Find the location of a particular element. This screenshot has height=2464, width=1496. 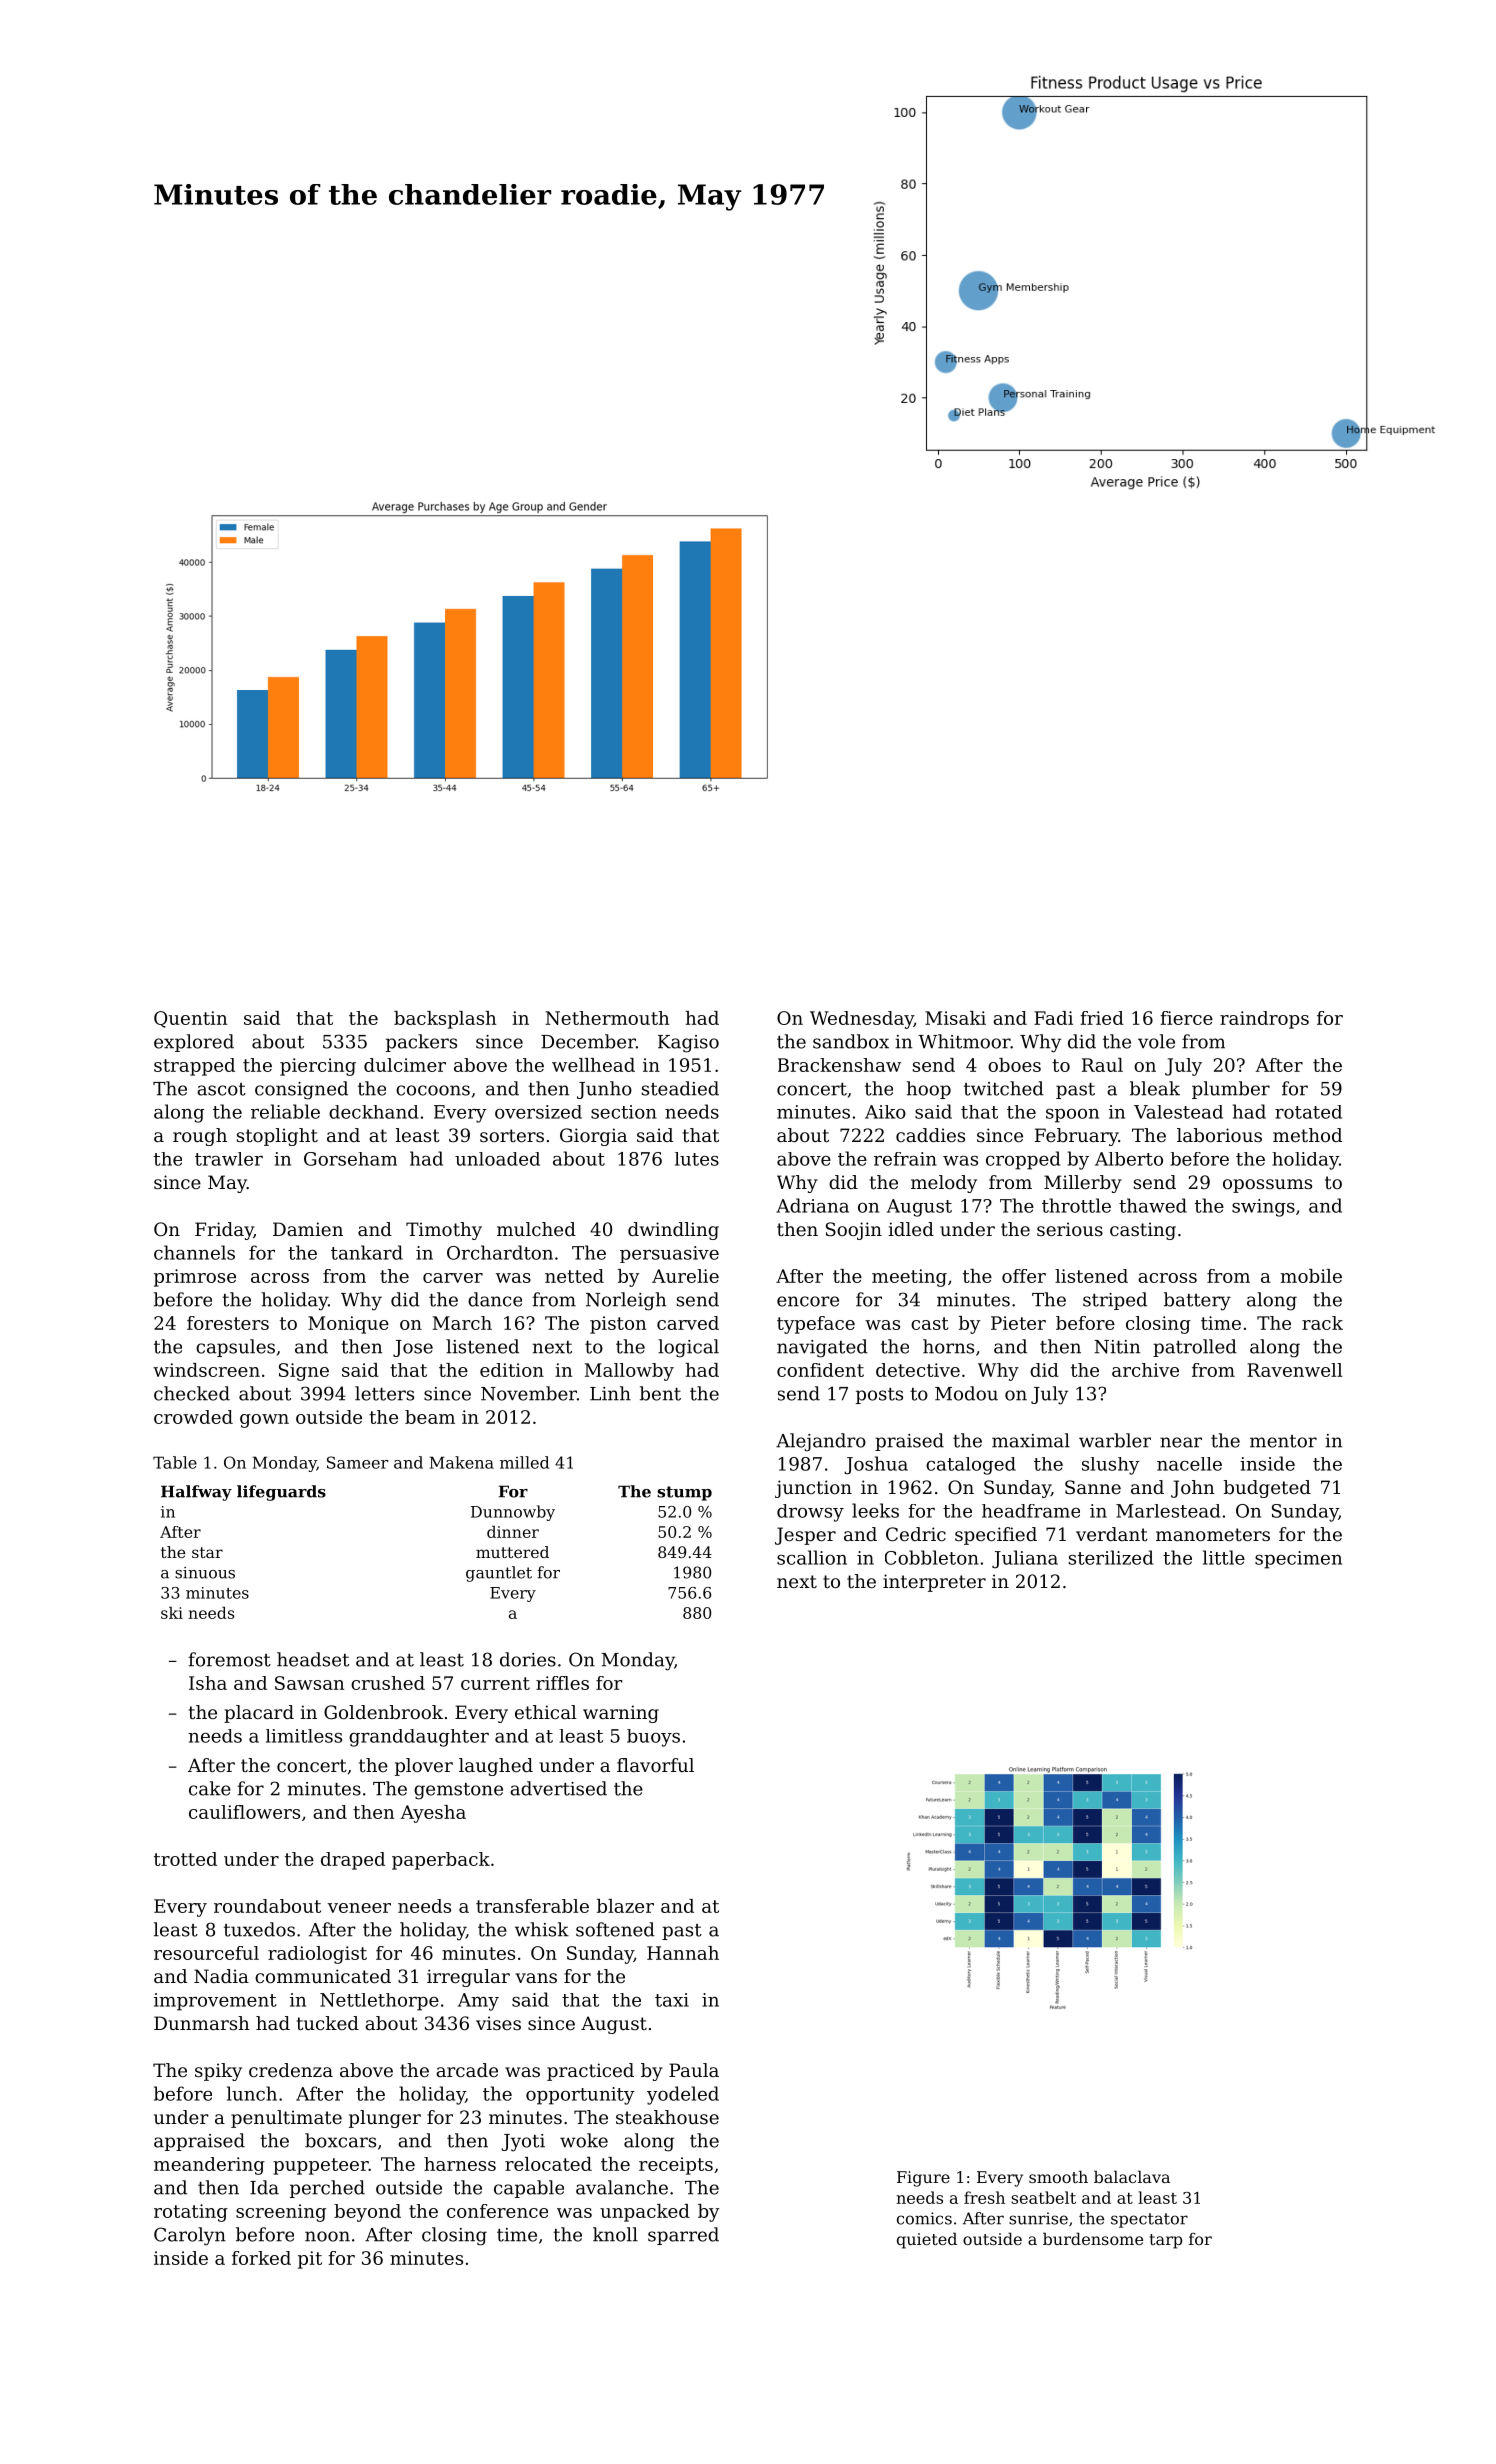

gown is located at coordinates (264, 1421).
